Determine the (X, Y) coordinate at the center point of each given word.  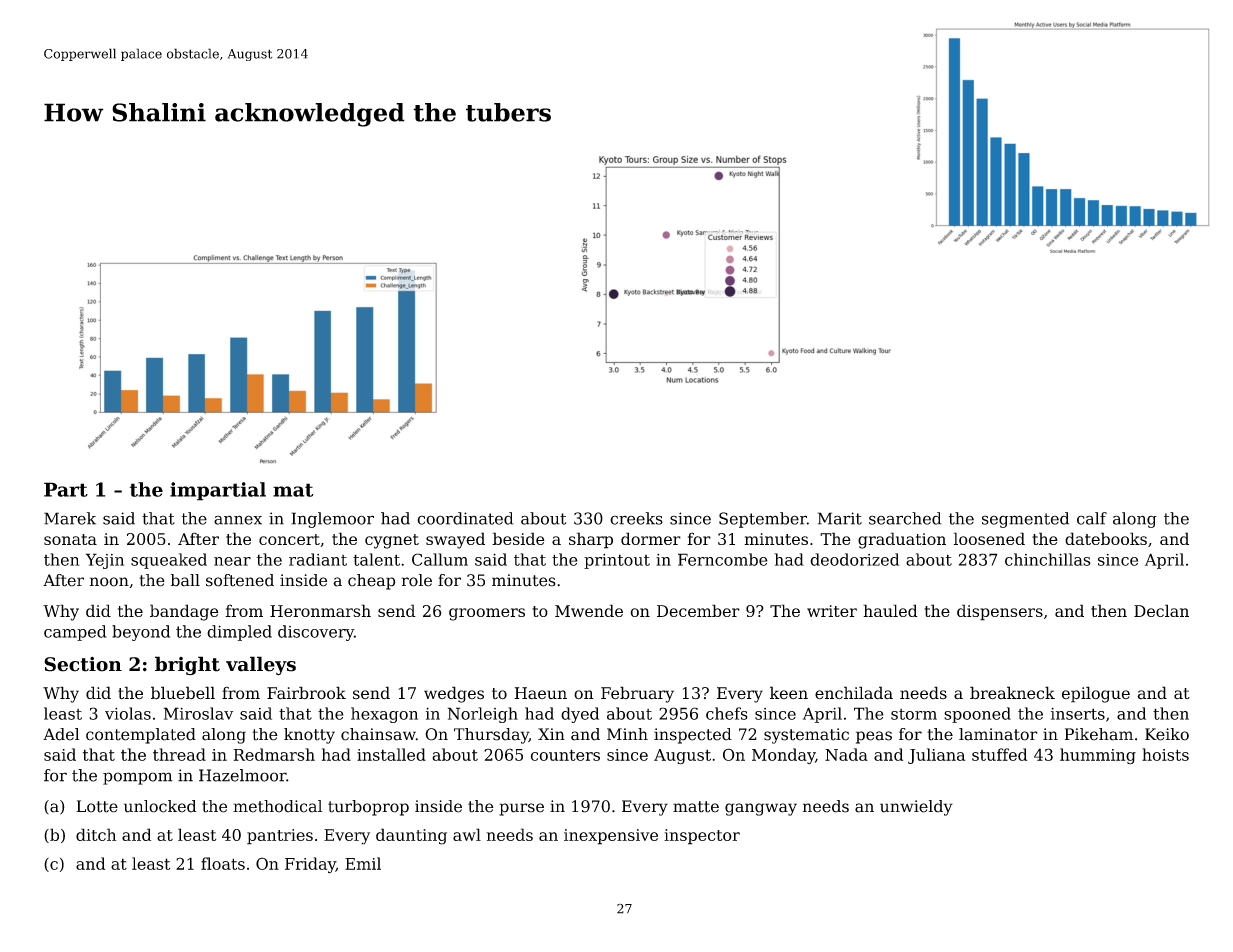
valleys (261, 666)
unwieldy (916, 808)
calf (1092, 518)
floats (223, 863)
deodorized (854, 559)
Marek (70, 518)
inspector (702, 837)
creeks (636, 518)
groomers (487, 614)
